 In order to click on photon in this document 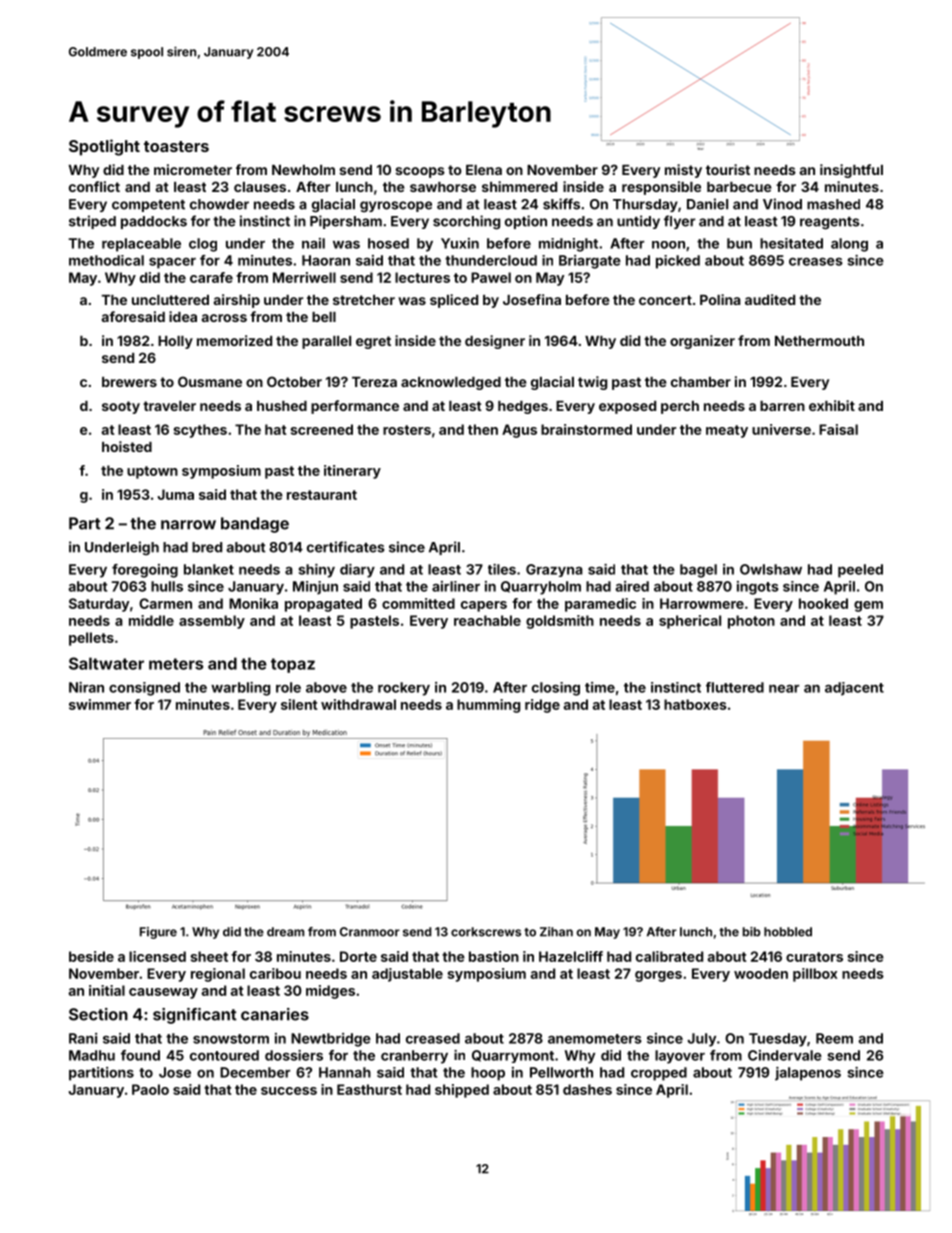, I will do `click(751, 622)`.
